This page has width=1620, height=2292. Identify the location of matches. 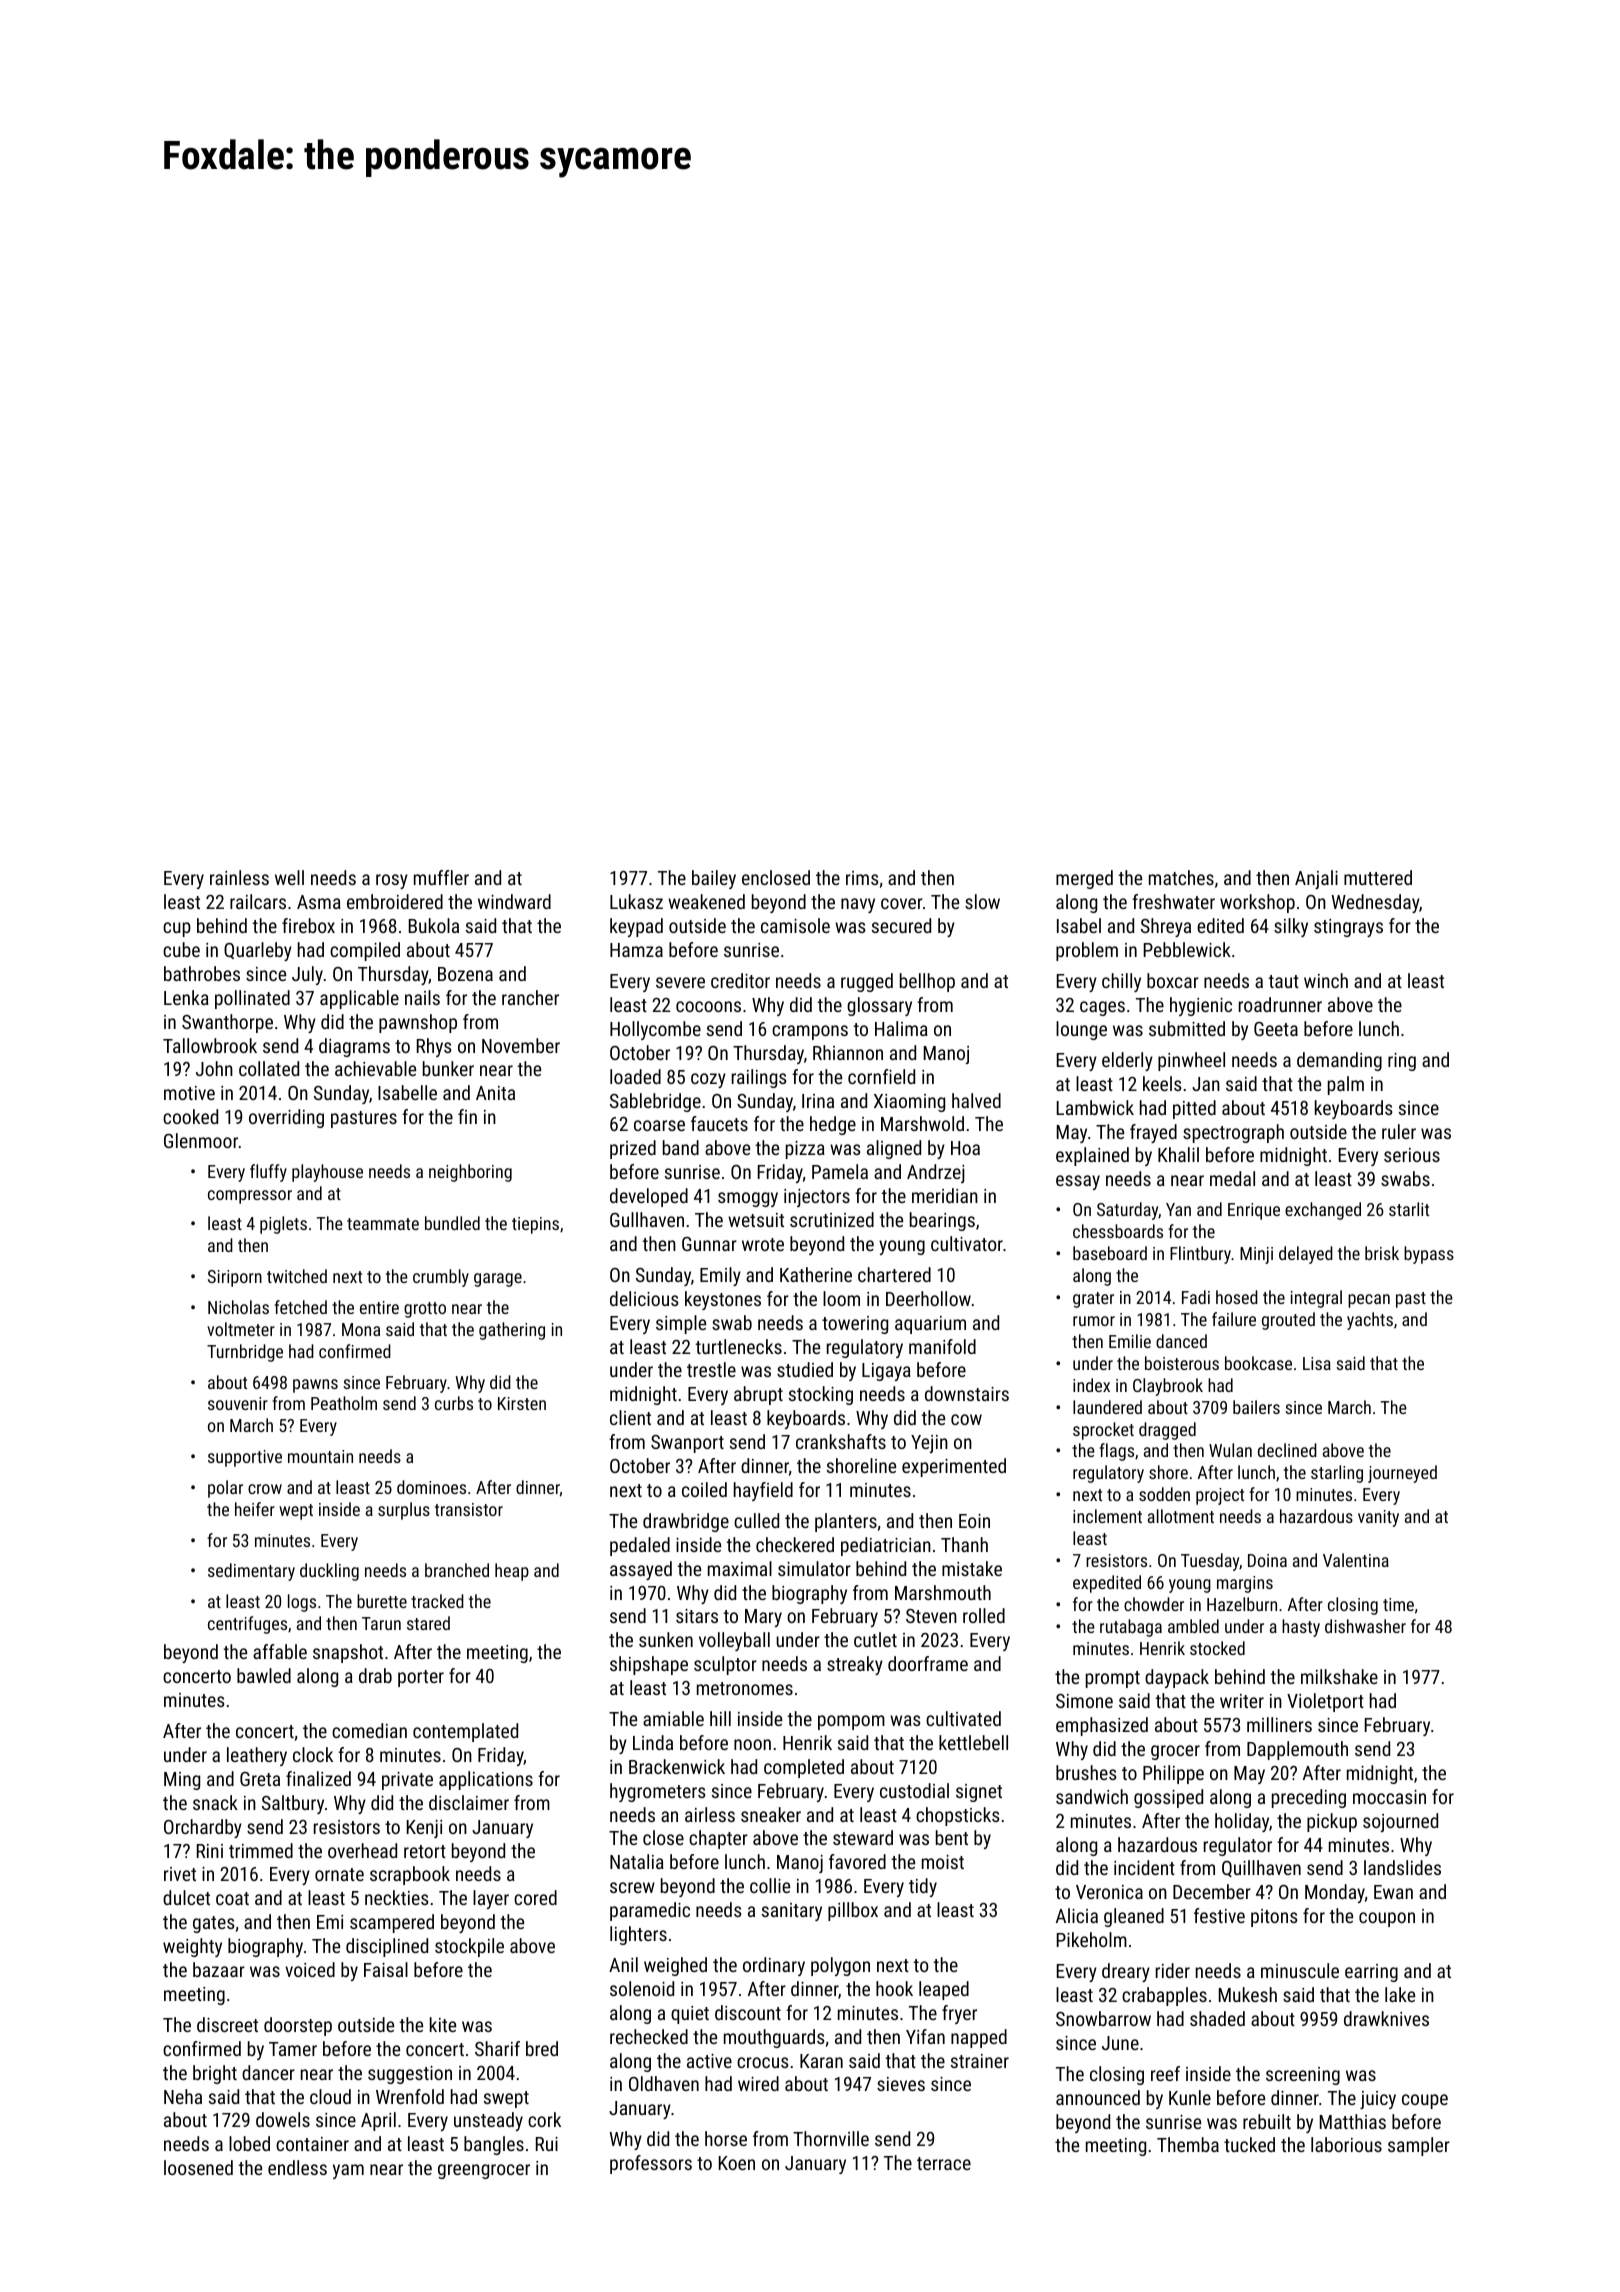
(1181, 877).
